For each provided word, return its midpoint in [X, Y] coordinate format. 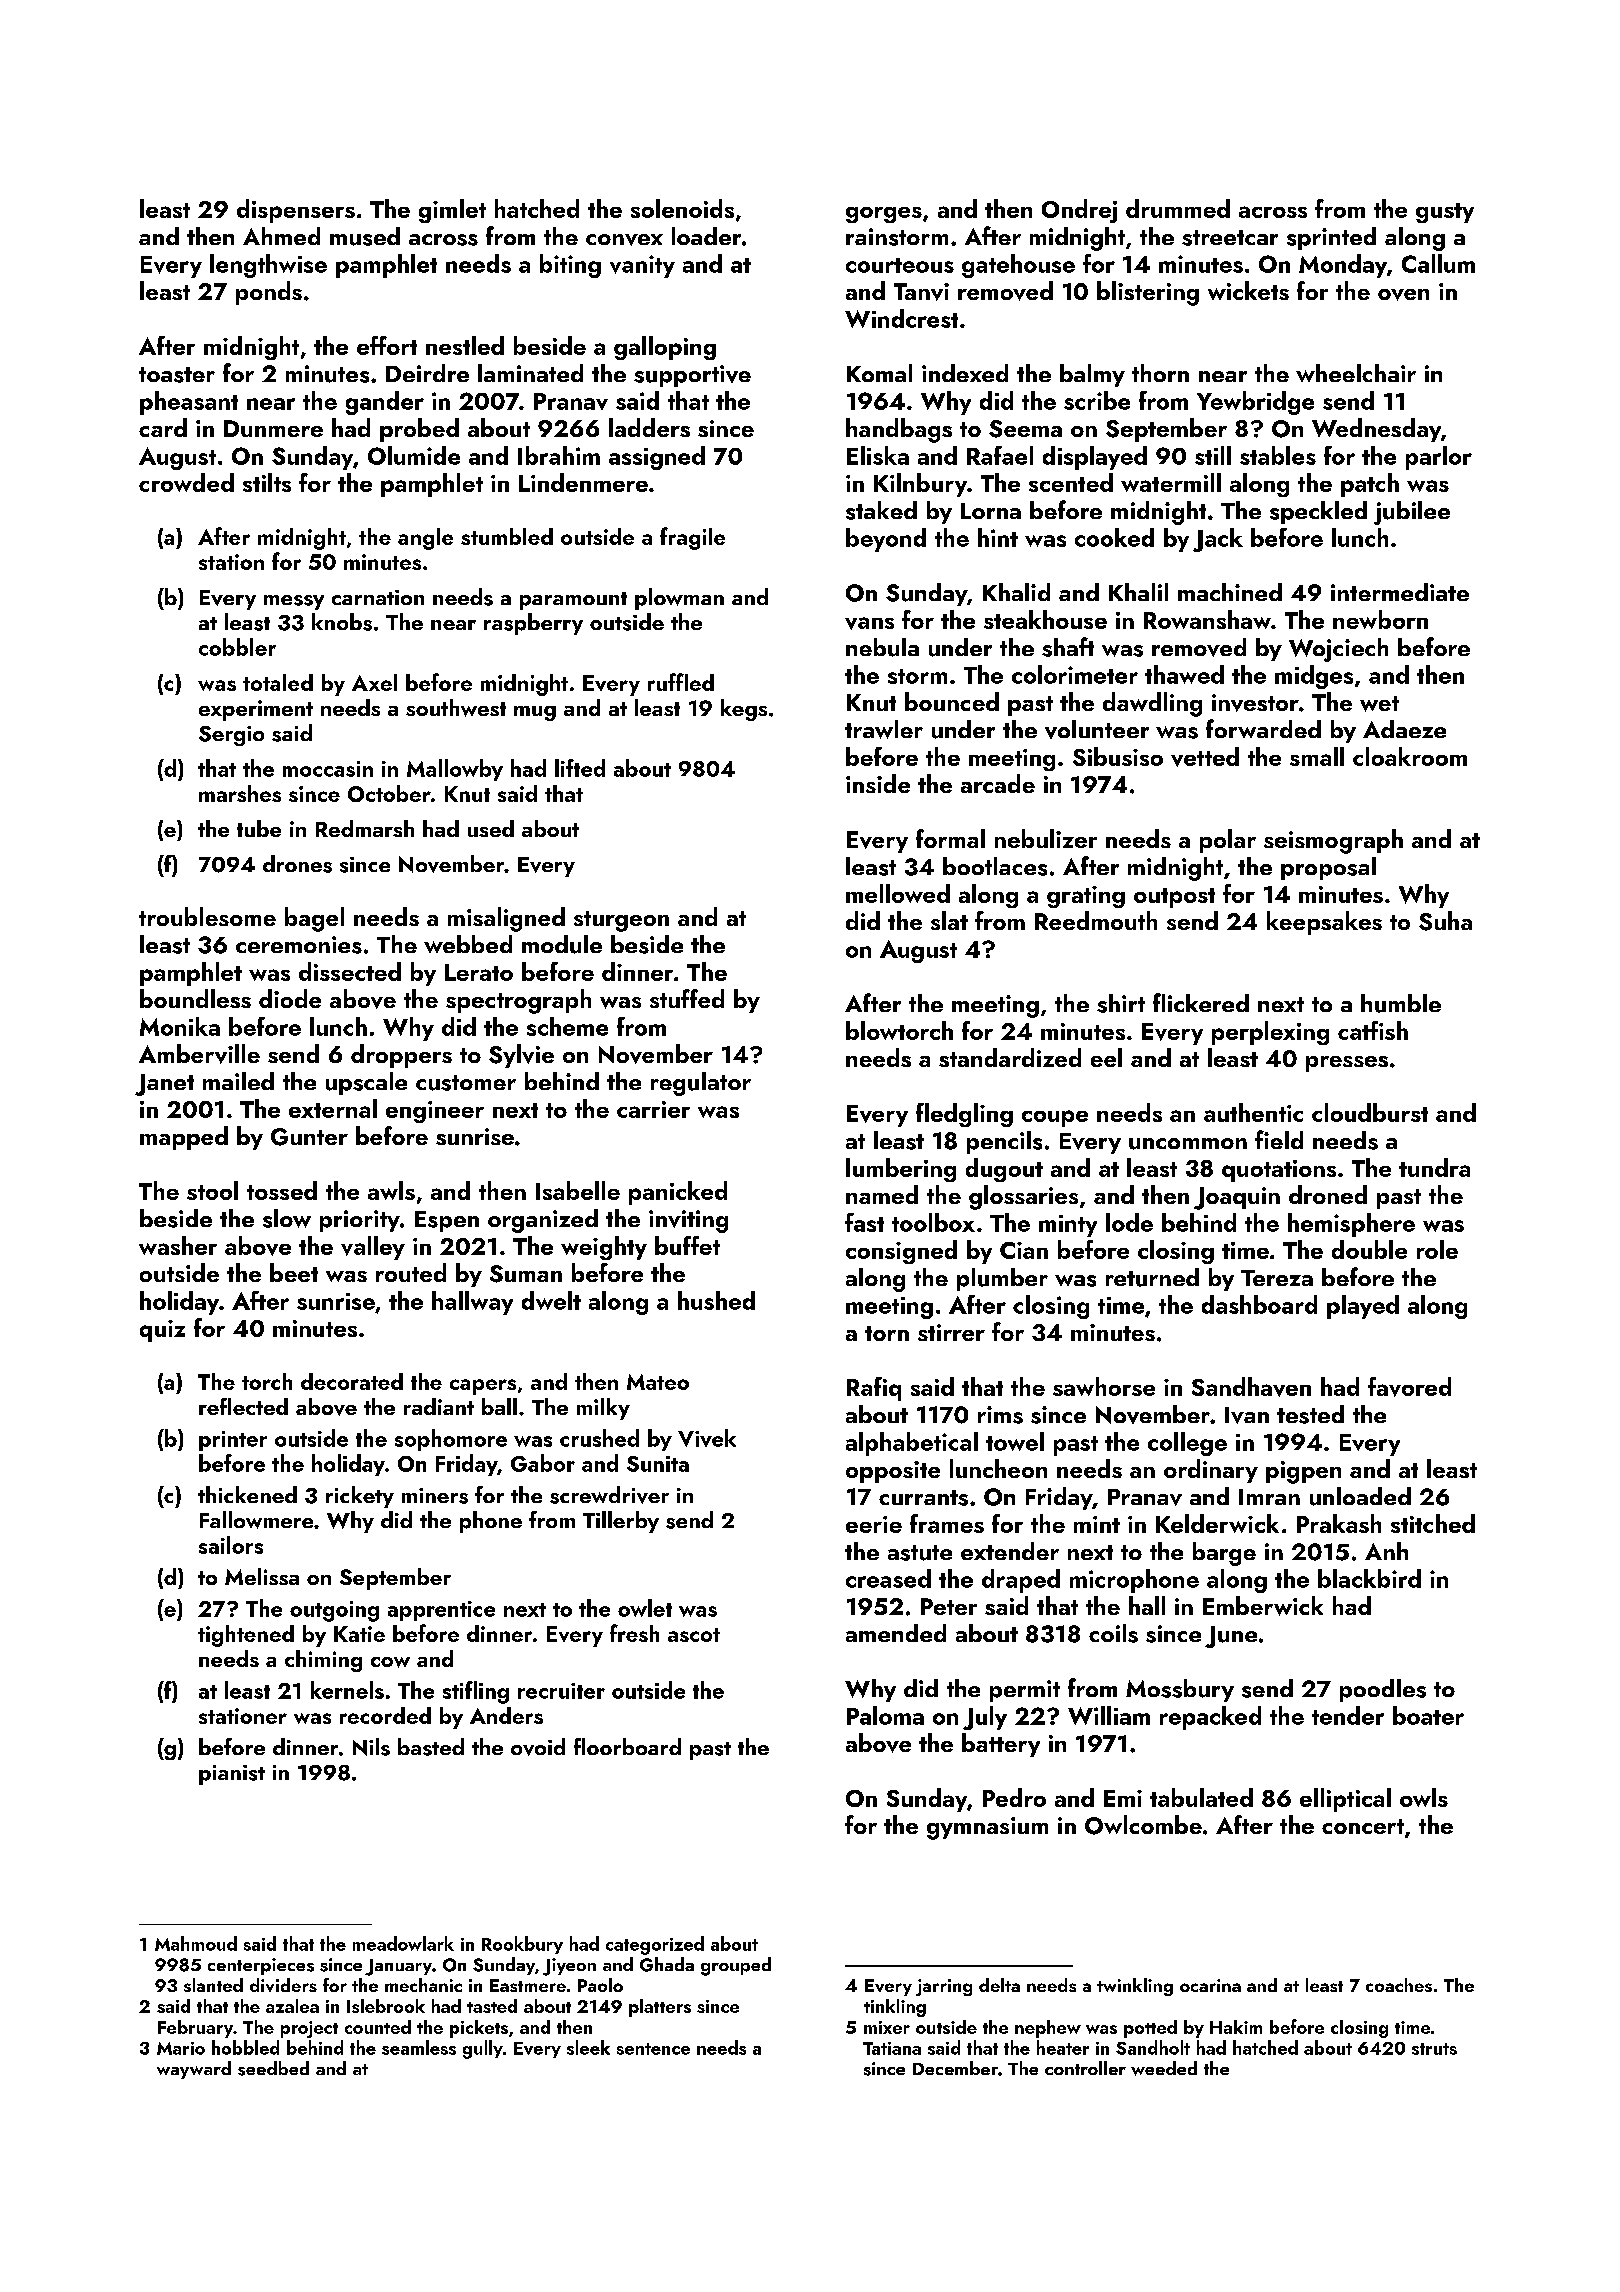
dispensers [296, 211]
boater [1428, 1715]
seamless [419, 2047]
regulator [701, 1084]
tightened [246, 1636]
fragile [692, 538]
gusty [1445, 213]
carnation [378, 597]
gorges [884, 215]
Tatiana [892, 2048]
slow [287, 1218]
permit [1025, 1691]
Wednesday [1376, 430]
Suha [1445, 921]
